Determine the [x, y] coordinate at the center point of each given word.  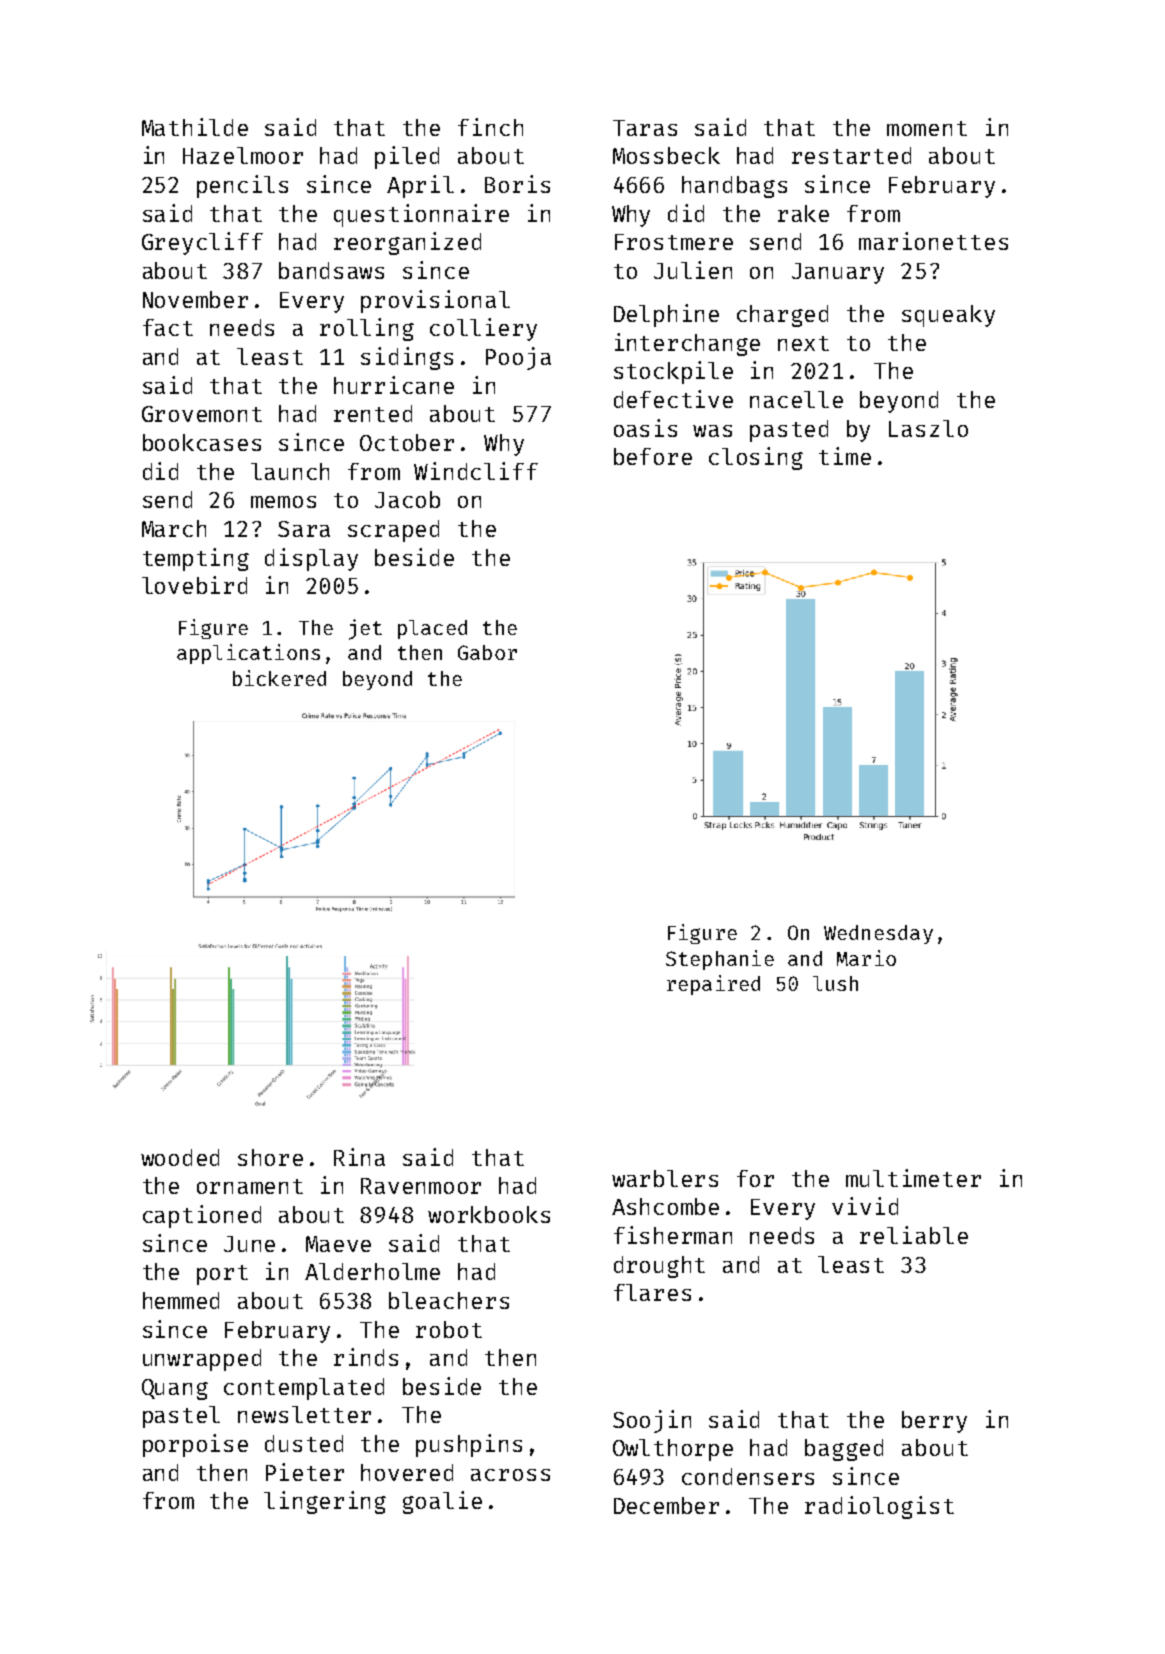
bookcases [202, 442]
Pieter [305, 1472]
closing [756, 458]
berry [934, 1422]
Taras [645, 128]
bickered [279, 678]
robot [449, 1329]
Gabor [487, 652]
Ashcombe [665, 1206]
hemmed [181, 1300]
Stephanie [720, 960]
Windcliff [476, 471]
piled [407, 157]
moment [927, 128]
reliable [914, 1235]
